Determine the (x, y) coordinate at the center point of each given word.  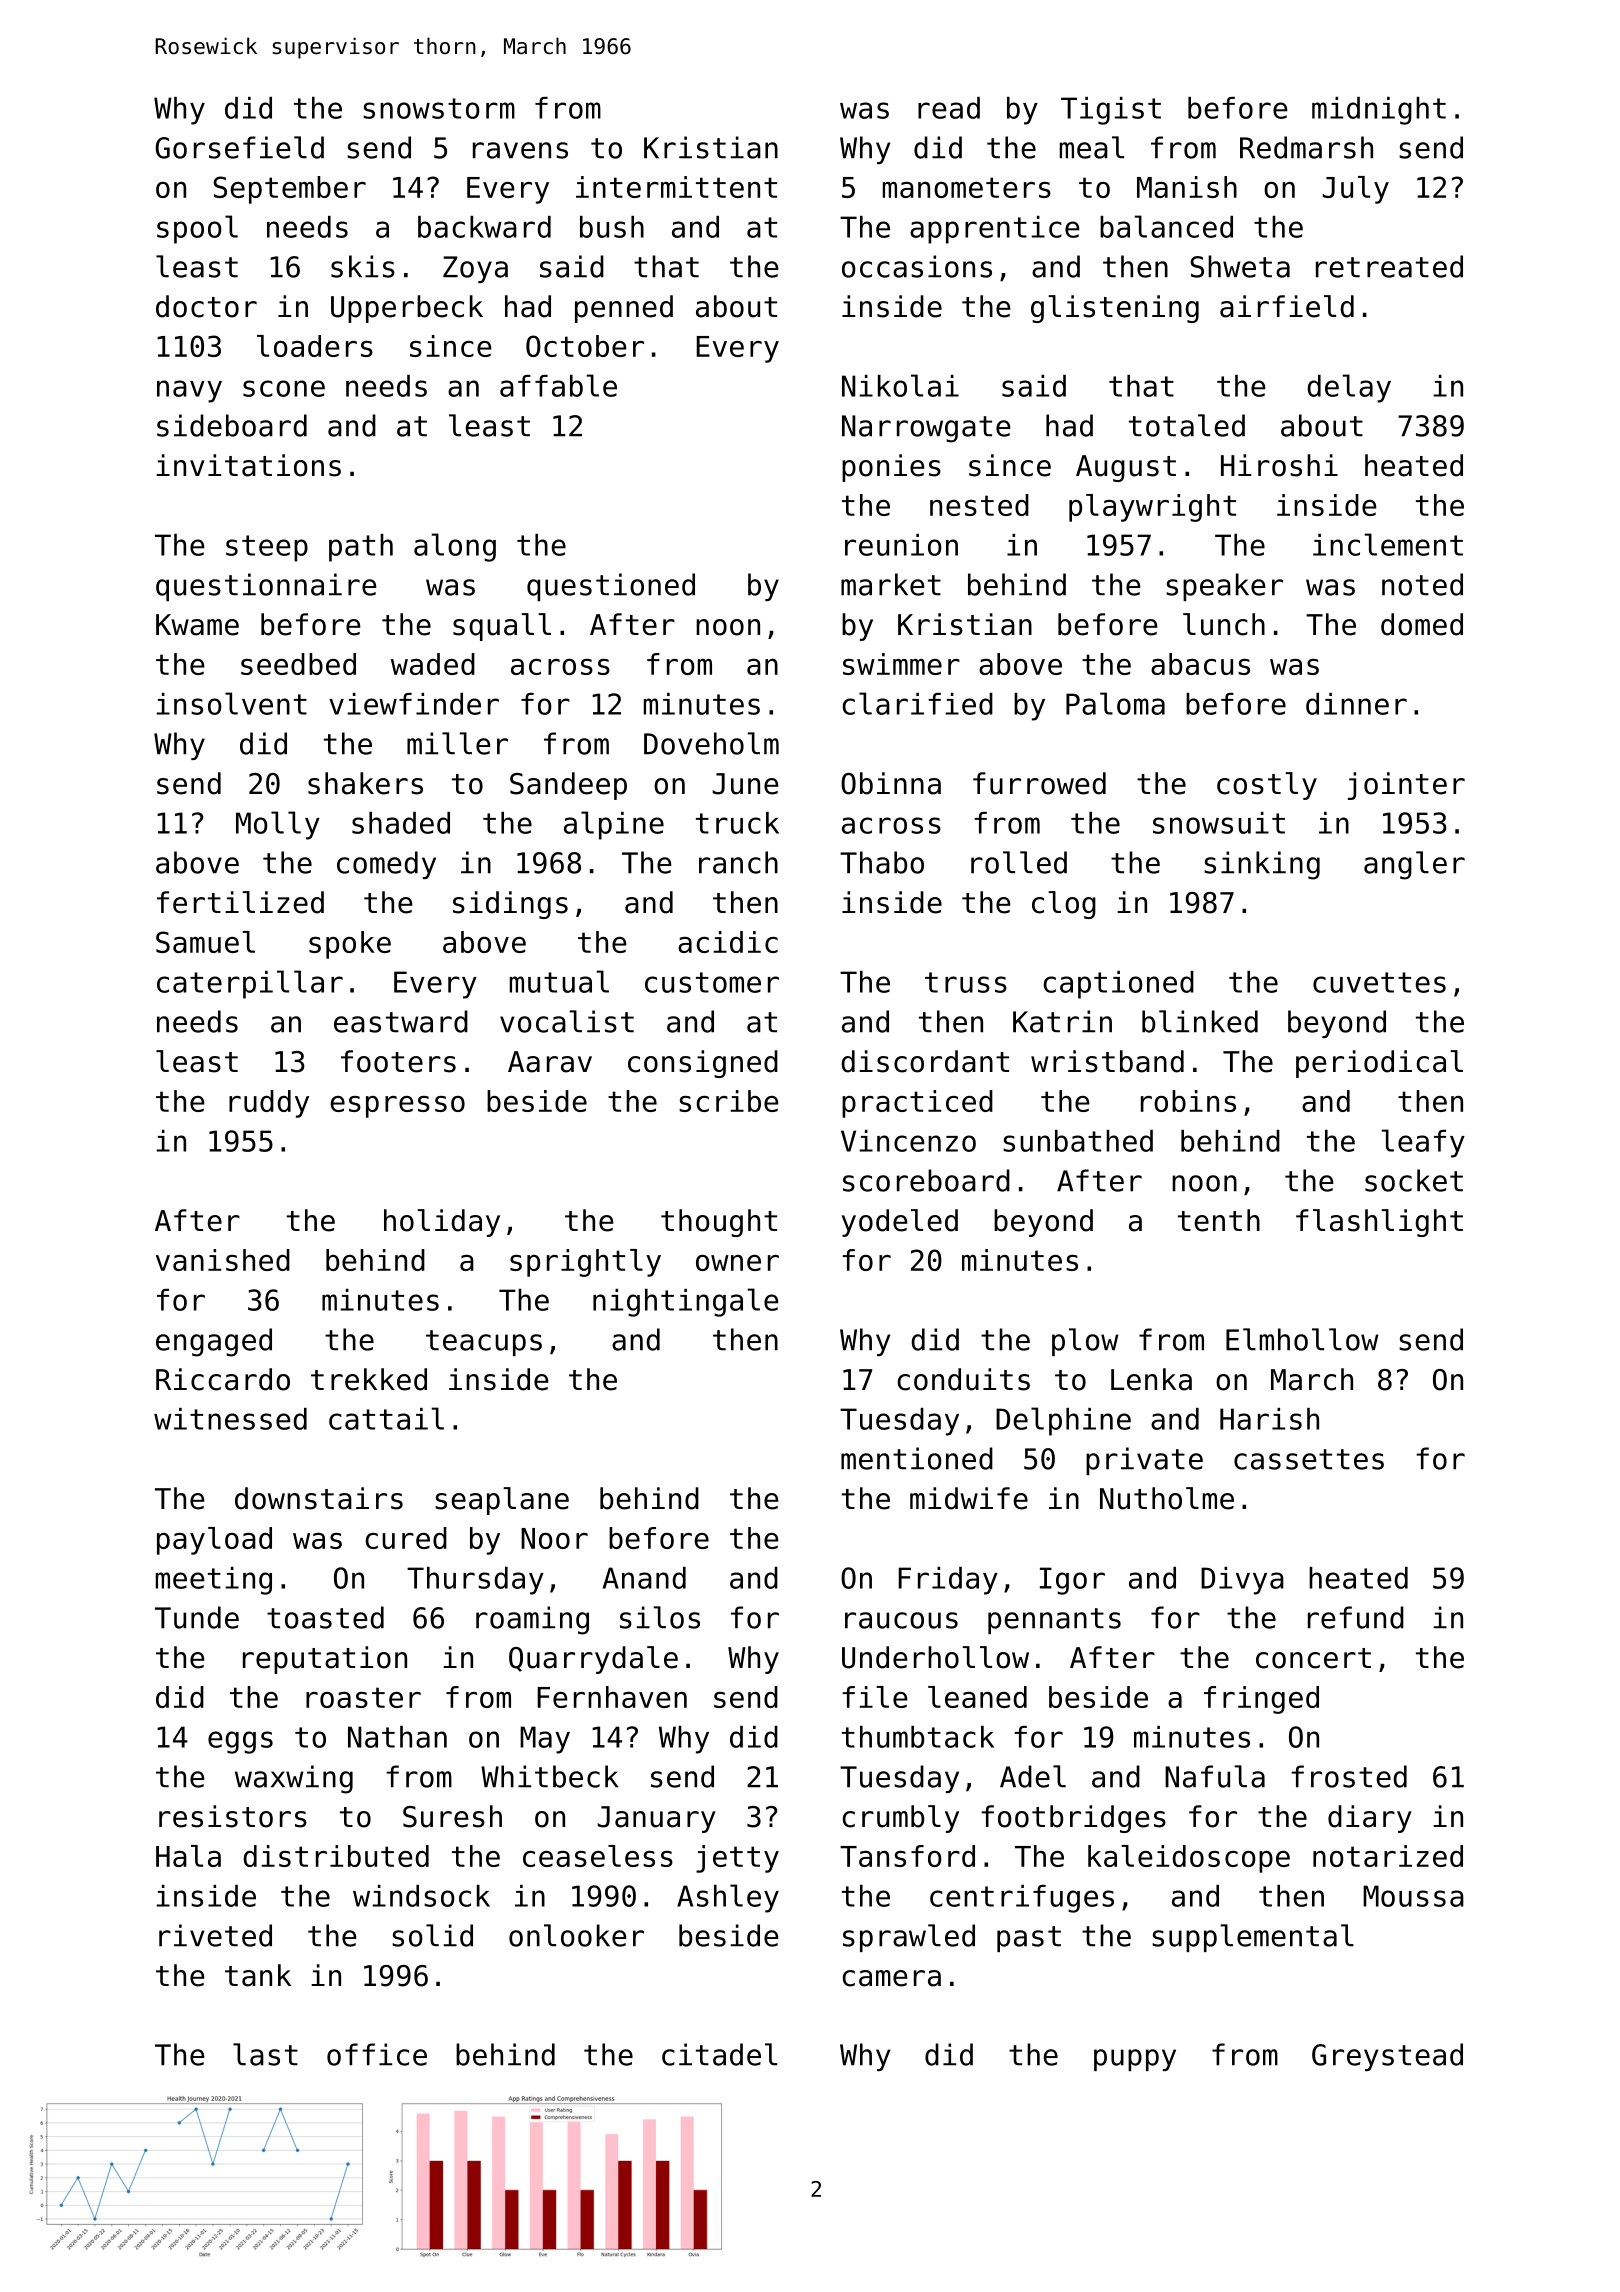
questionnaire (266, 587)
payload (214, 1541)
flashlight (1379, 1223)
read (949, 108)
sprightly (585, 1263)
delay (1349, 388)
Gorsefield (239, 147)
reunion (901, 545)
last (265, 2054)
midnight (1379, 111)
